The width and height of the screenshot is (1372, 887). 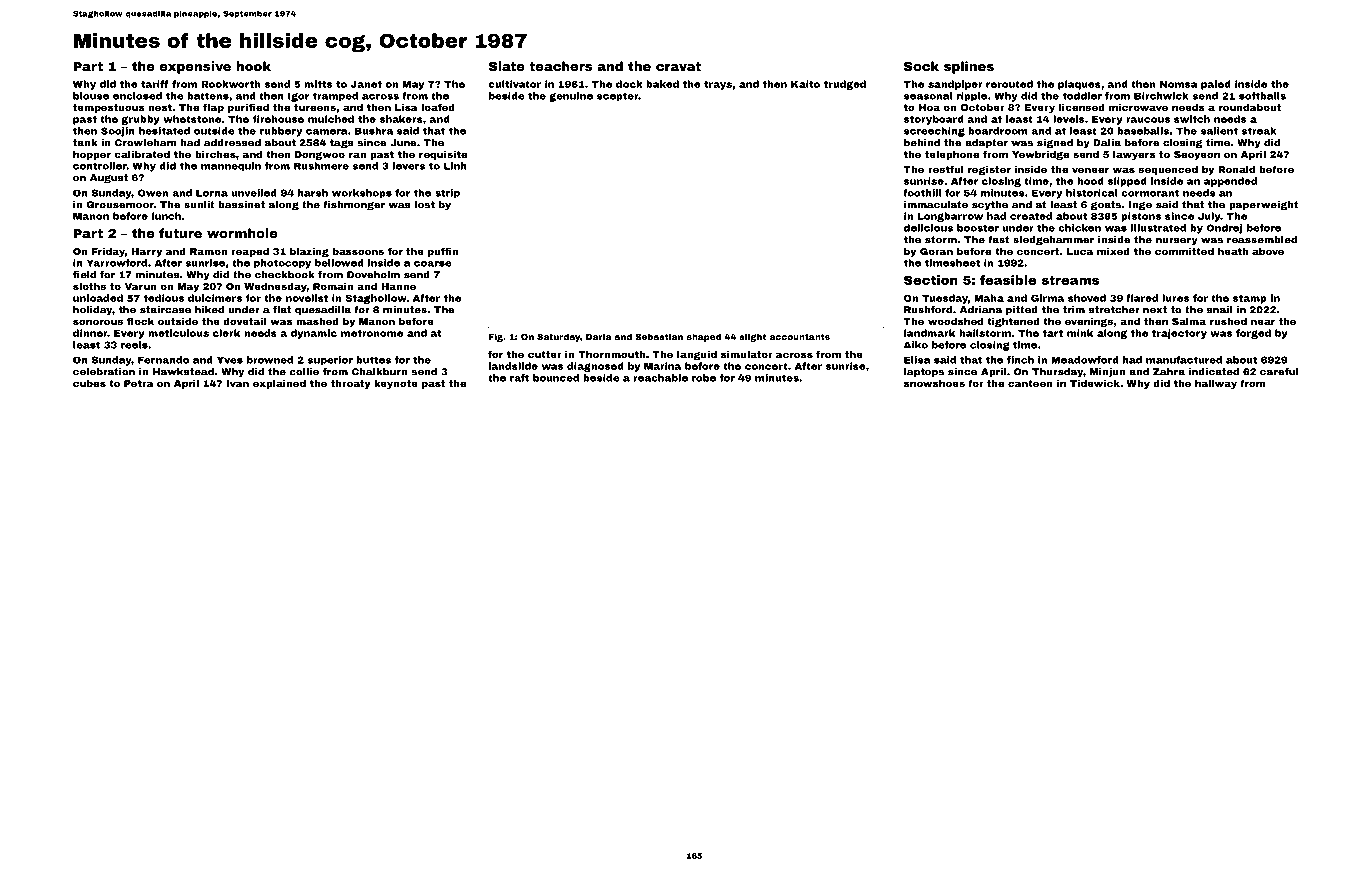 I want to click on Petra, so click(x=139, y=383).
